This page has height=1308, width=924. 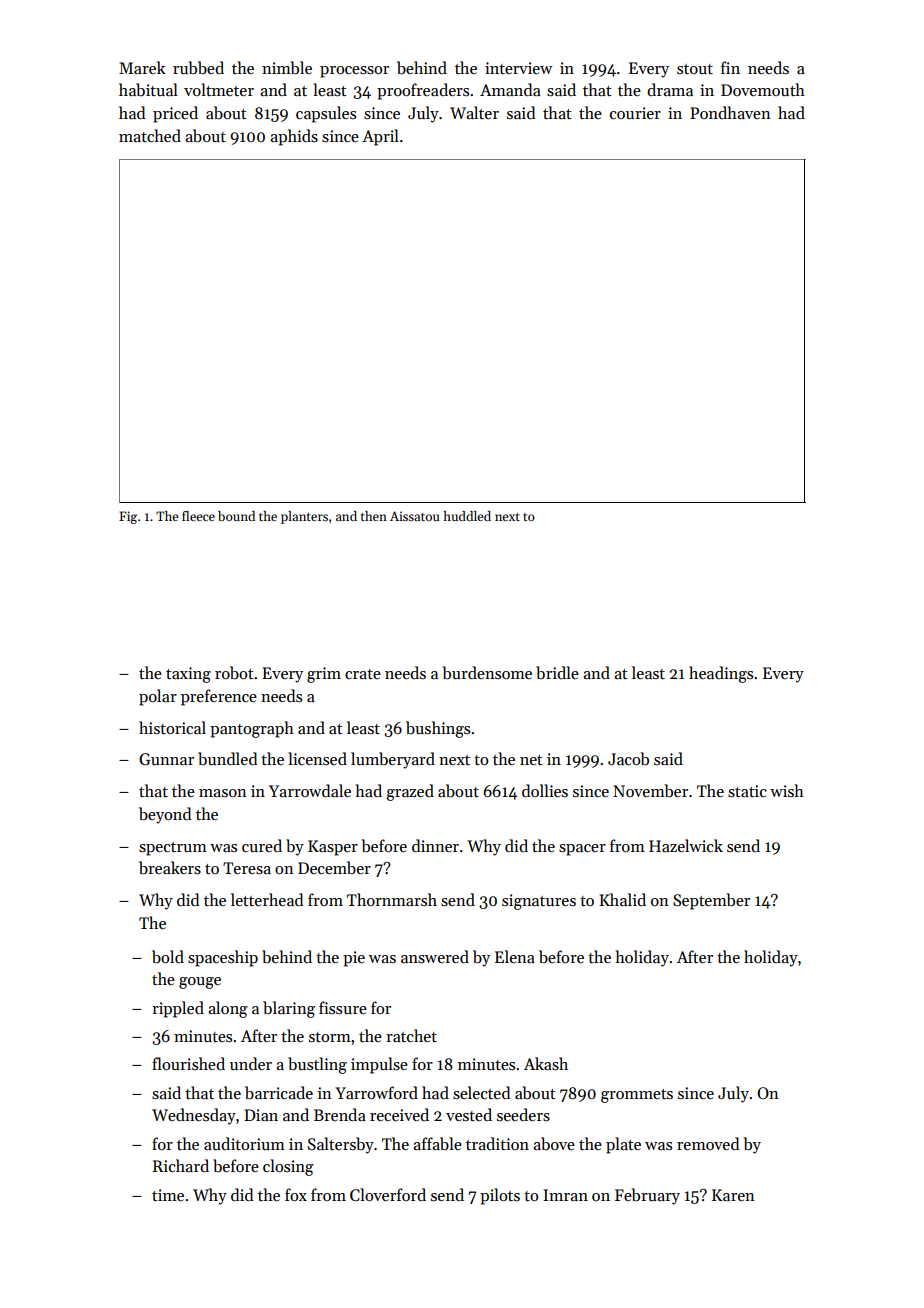 What do you see at coordinates (247, 868) in the page?
I see `Teresa` at bounding box center [247, 868].
